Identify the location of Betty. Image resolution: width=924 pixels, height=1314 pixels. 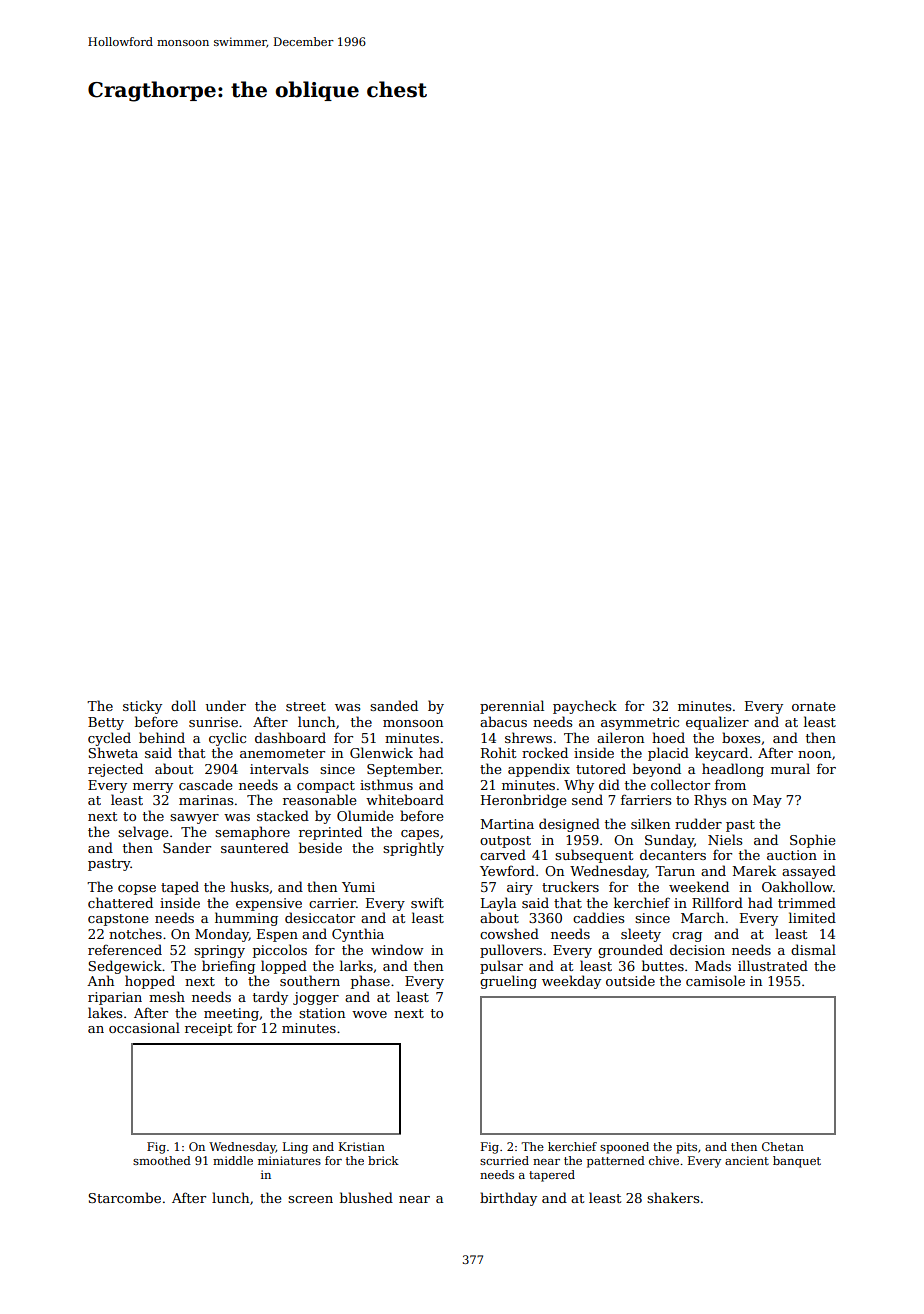
(106, 723).
